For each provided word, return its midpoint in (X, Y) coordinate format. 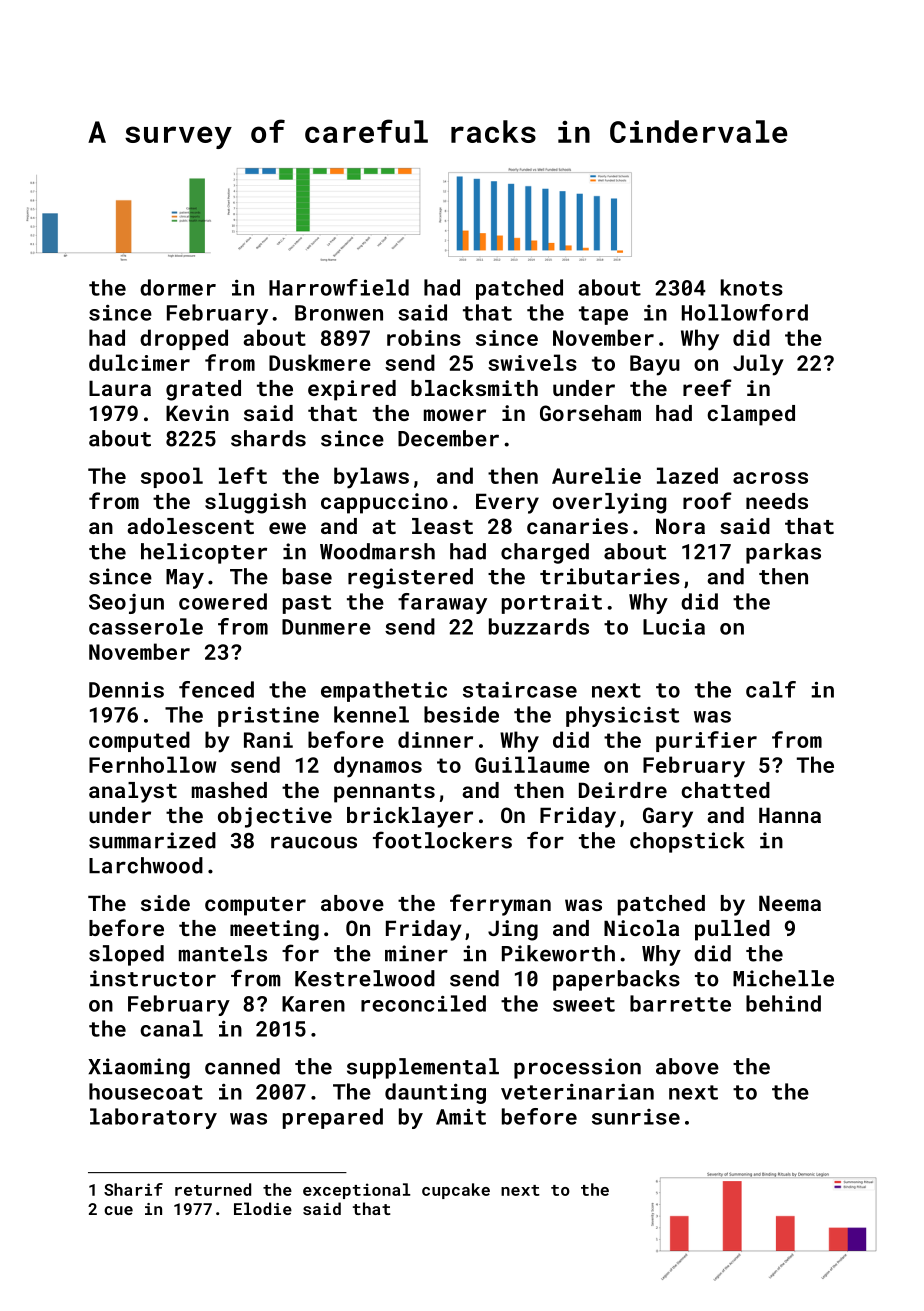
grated (203, 390)
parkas (783, 553)
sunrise (636, 1117)
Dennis (126, 689)
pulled (732, 930)
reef (707, 387)
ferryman (500, 905)
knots (752, 287)
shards (268, 438)
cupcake (456, 1191)
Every (507, 503)
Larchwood (146, 865)
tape (603, 315)
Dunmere (326, 627)
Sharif (133, 1189)
